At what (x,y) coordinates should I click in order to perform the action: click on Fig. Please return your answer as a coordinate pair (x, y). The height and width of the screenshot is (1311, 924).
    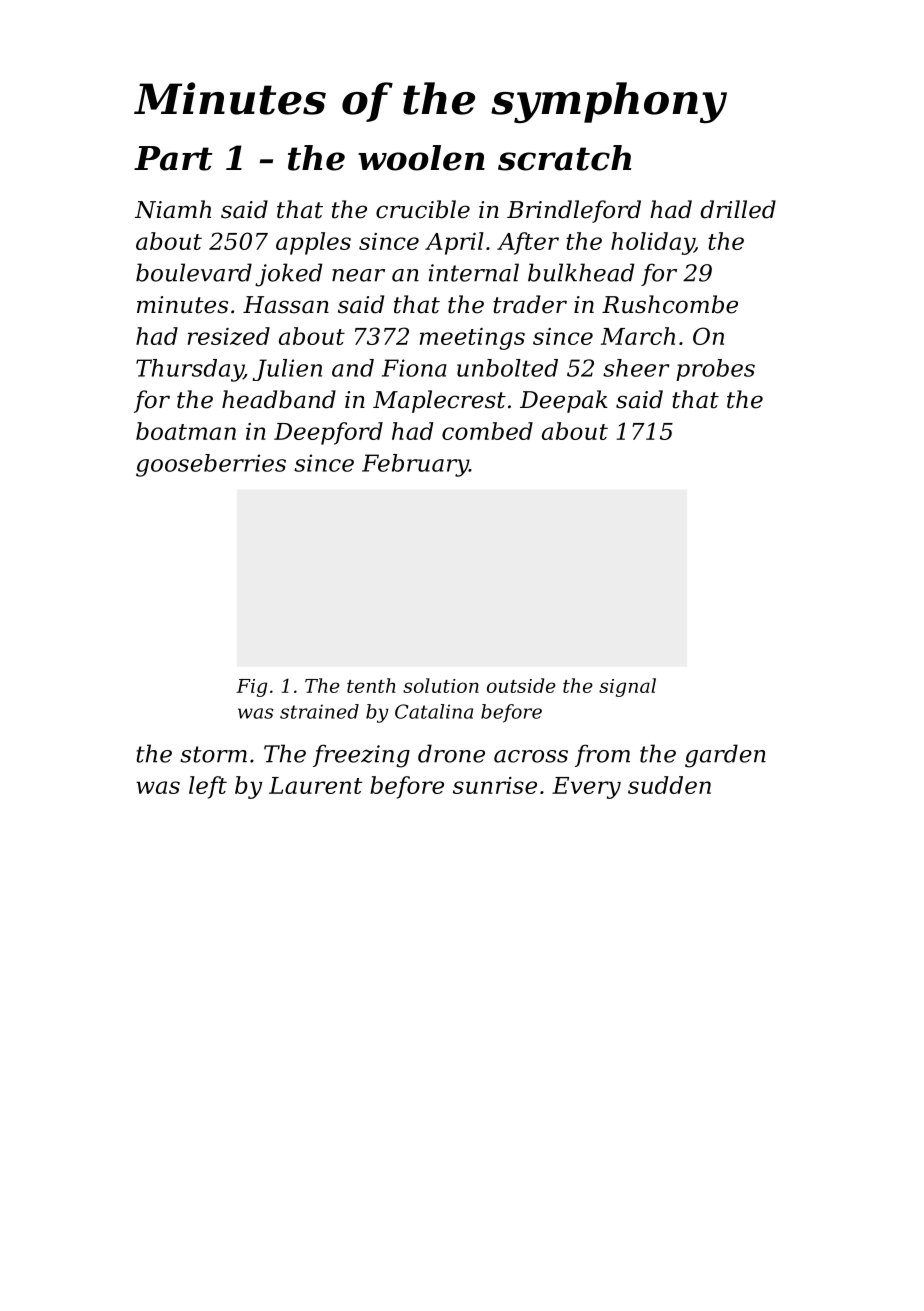
    Looking at the image, I should click on (251, 688).
